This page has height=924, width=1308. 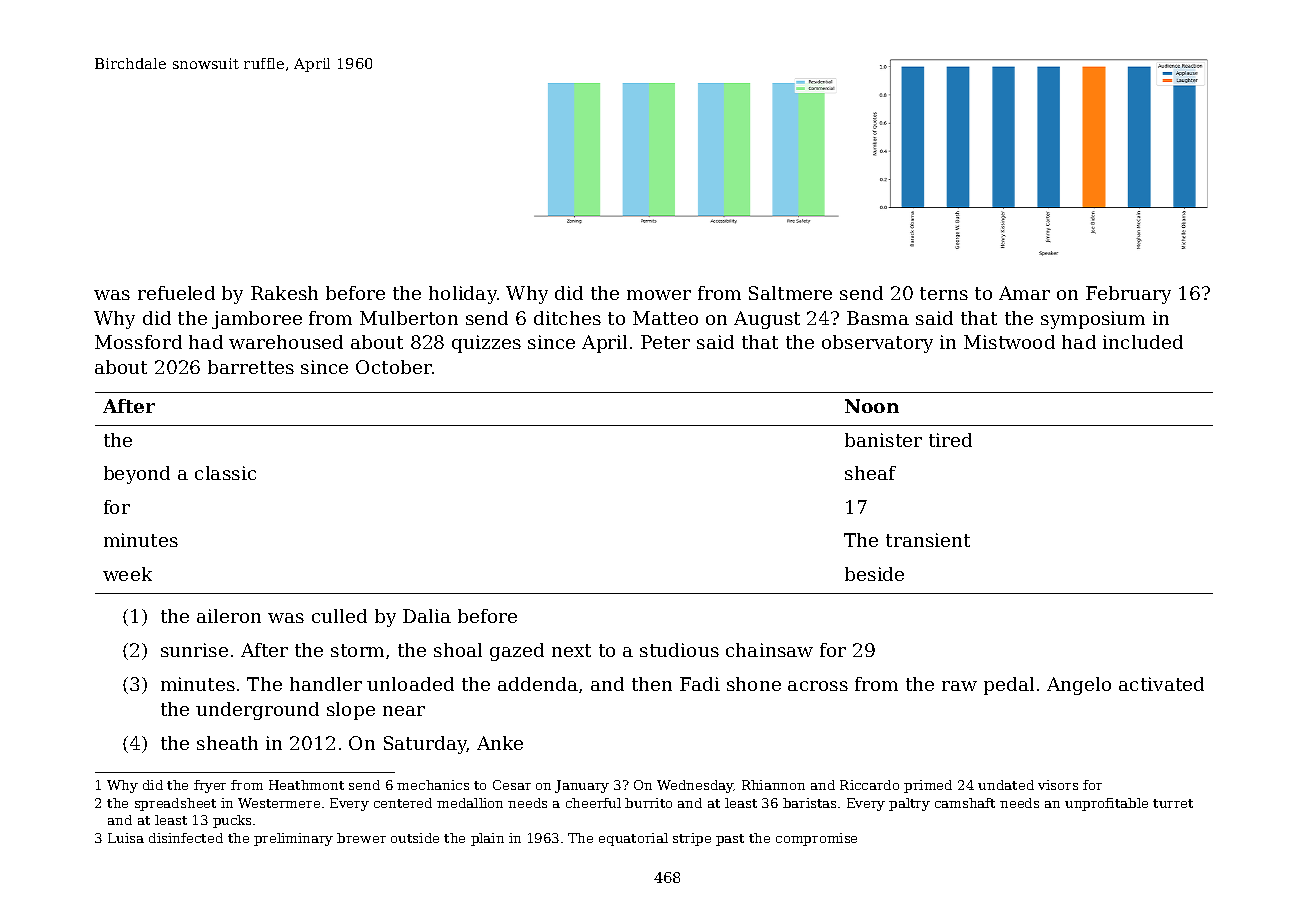 What do you see at coordinates (1009, 342) in the page?
I see `Mistwood` at bounding box center [1009, 342].
